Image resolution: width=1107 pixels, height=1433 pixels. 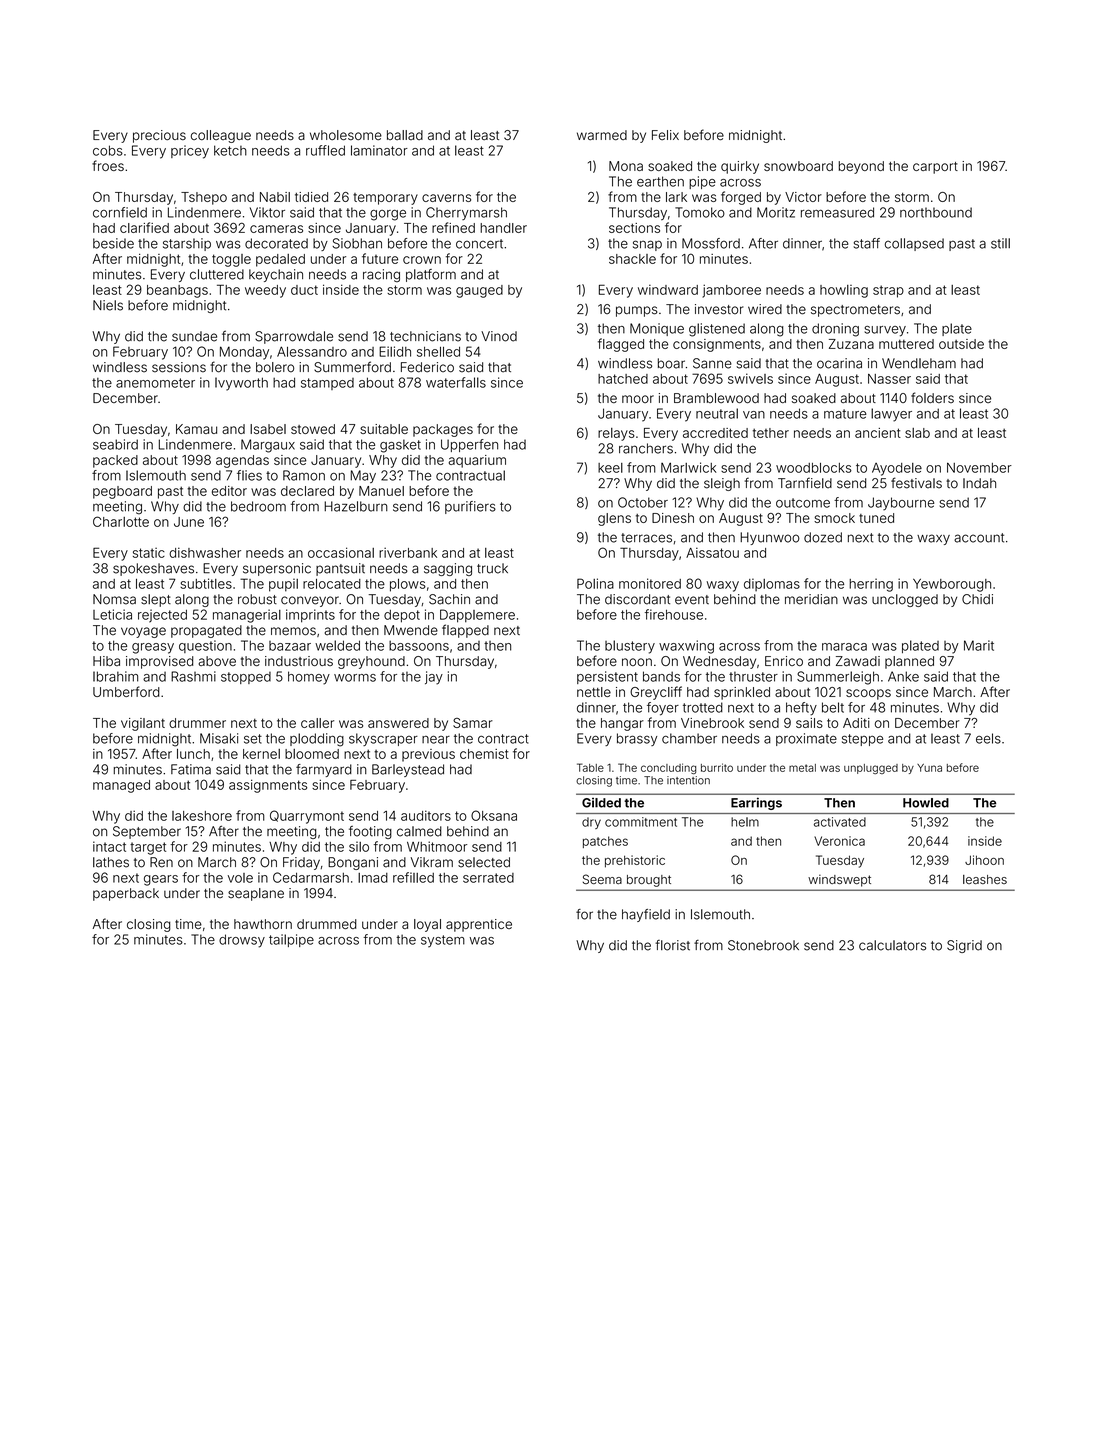 I want to click on waxwing, so click(x=686, y=647).
